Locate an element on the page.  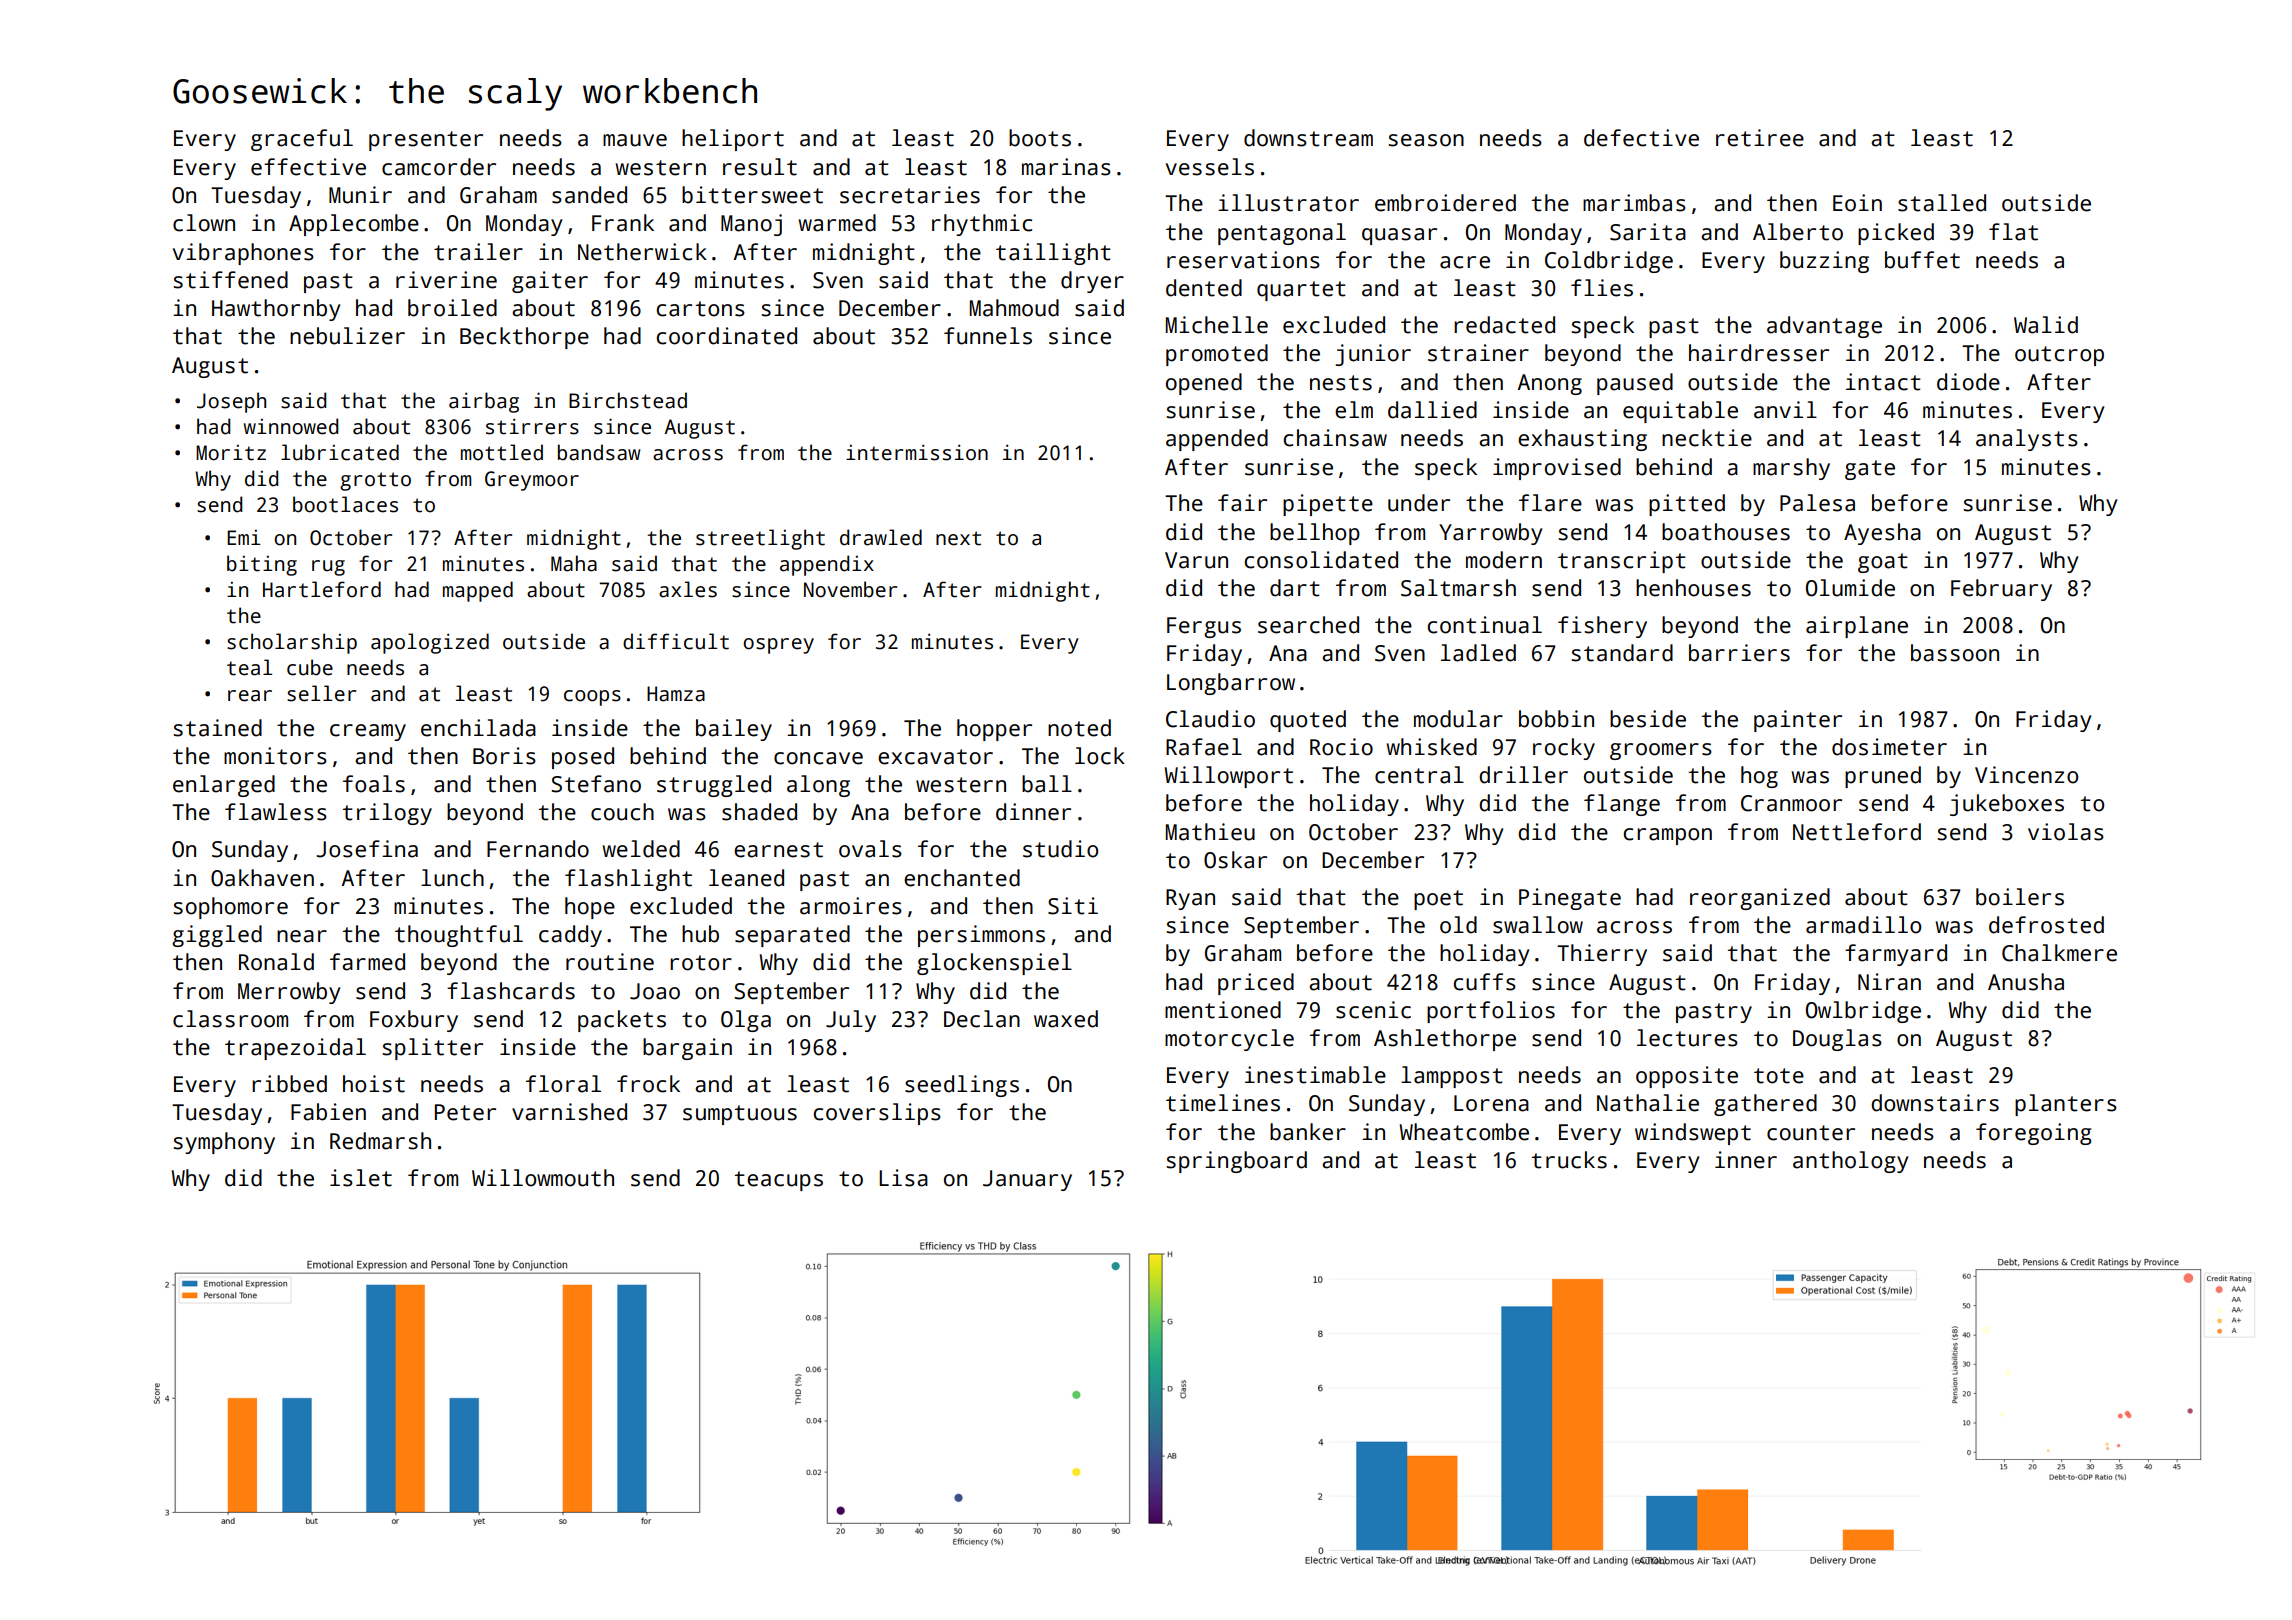
elm is located at coordinates (1354, 410).
